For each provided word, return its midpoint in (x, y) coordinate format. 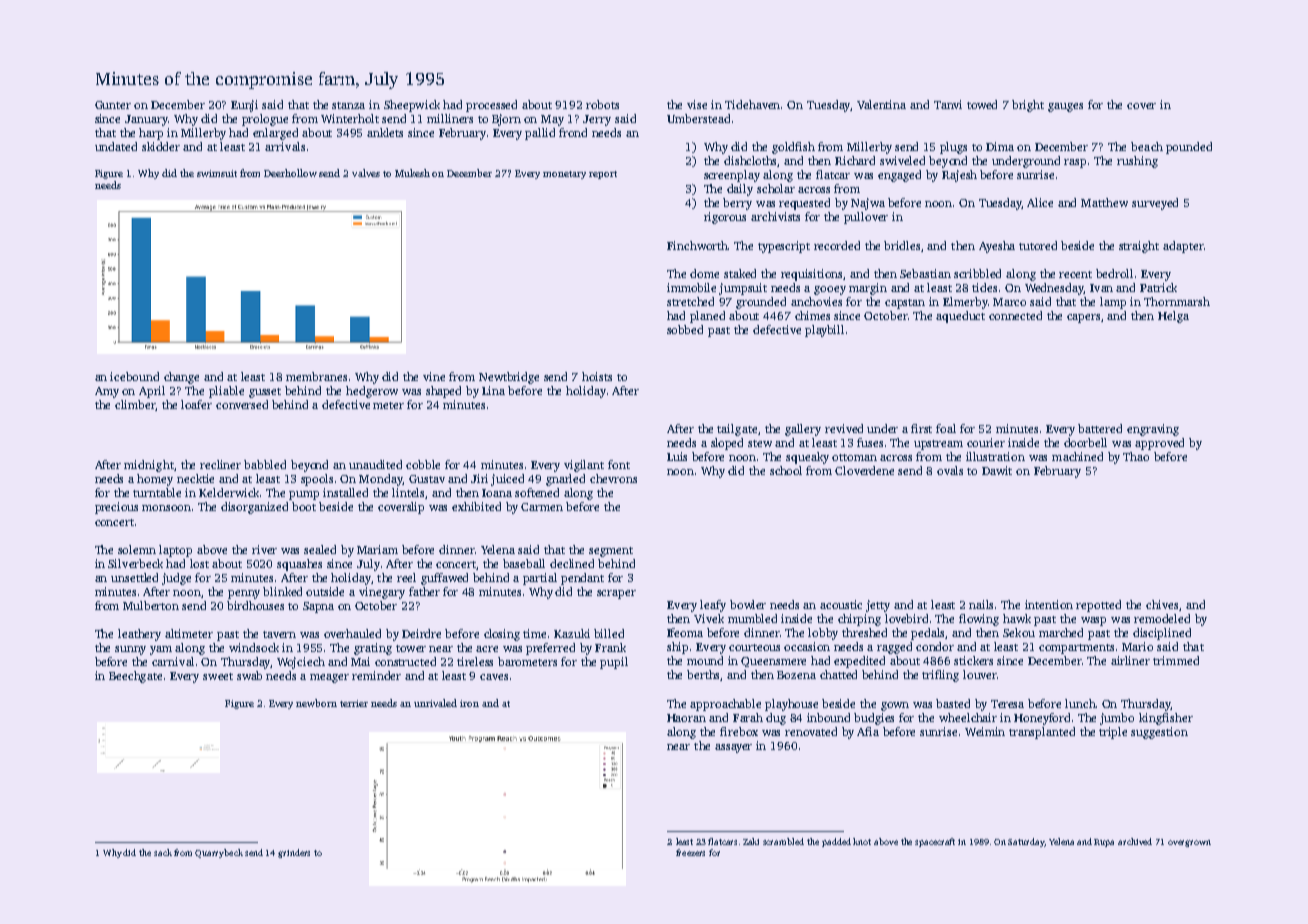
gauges (1065, 107)
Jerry (597, 120)
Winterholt (350, 118)
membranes (316, 376)
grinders (294, 853)
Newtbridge (509, 378)
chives (1162, 604)
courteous (754, 647)
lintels (409, 493)
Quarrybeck (219, 853)
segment (611, 552)
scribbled (977, 273)
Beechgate (135, 677)
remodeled (1162, 618)
